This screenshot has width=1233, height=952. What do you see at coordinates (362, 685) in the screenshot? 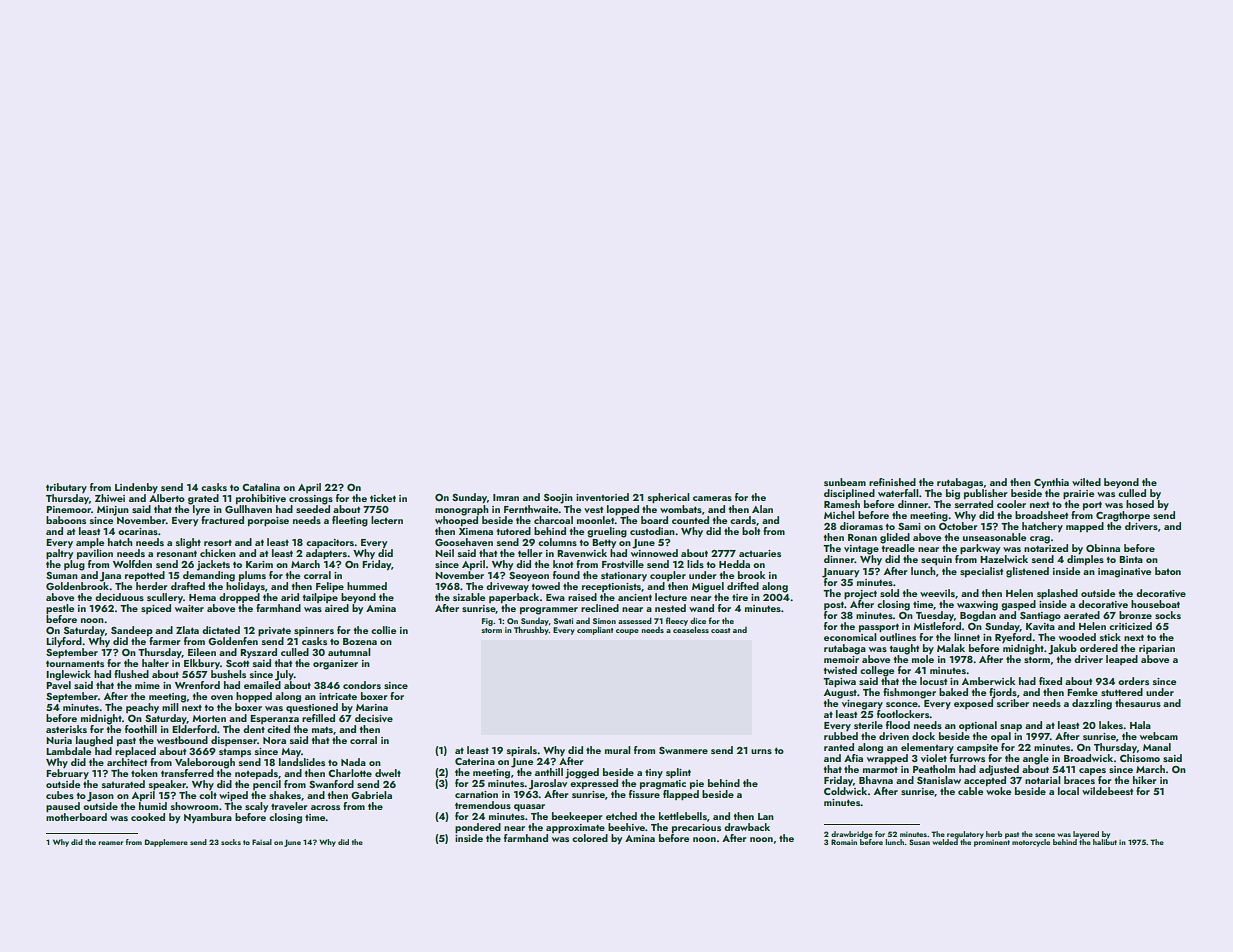
I see `condors` at bounding box center [362, 685].
